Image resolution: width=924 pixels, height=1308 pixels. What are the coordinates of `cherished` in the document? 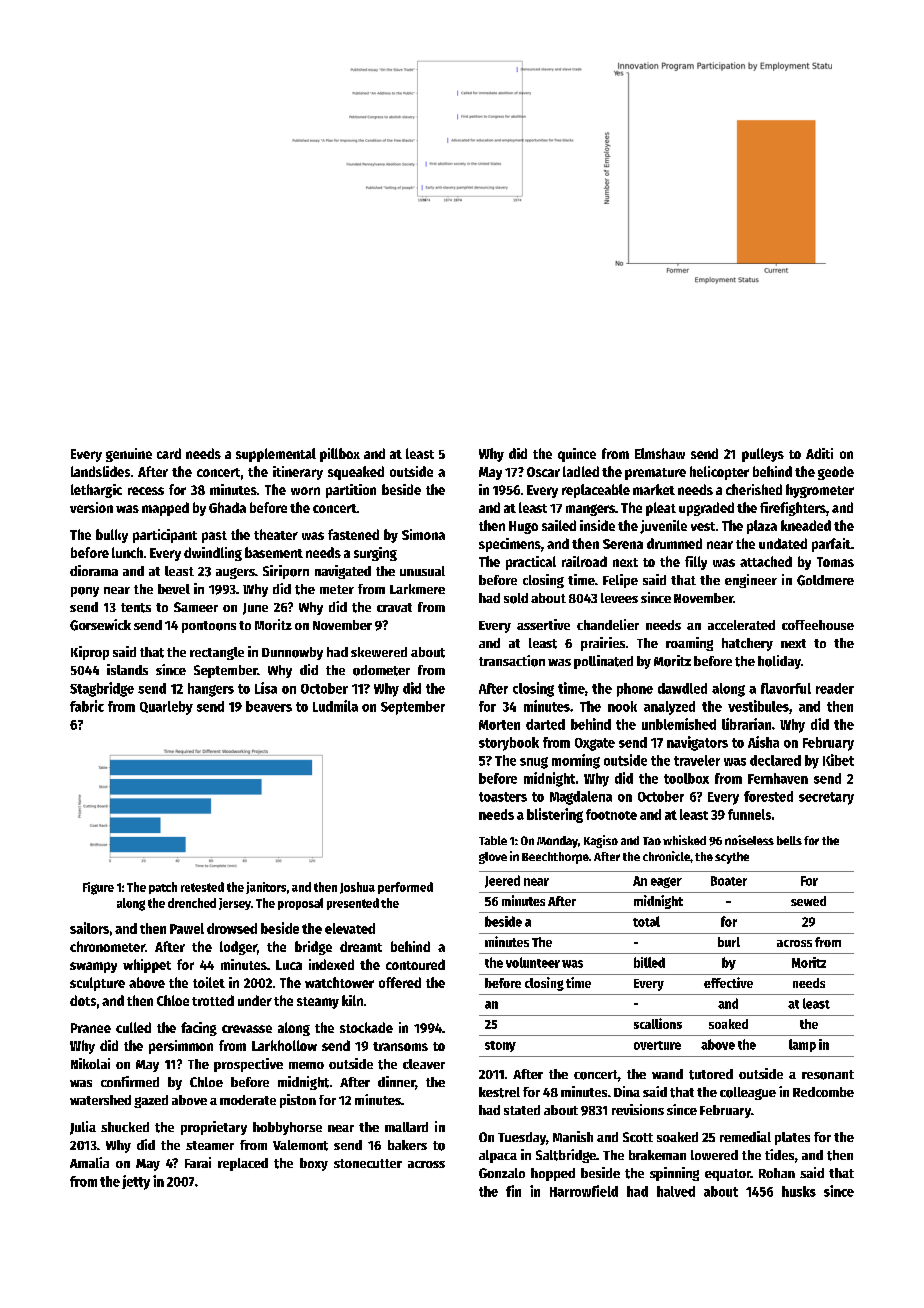 It's located at (754, 489).
